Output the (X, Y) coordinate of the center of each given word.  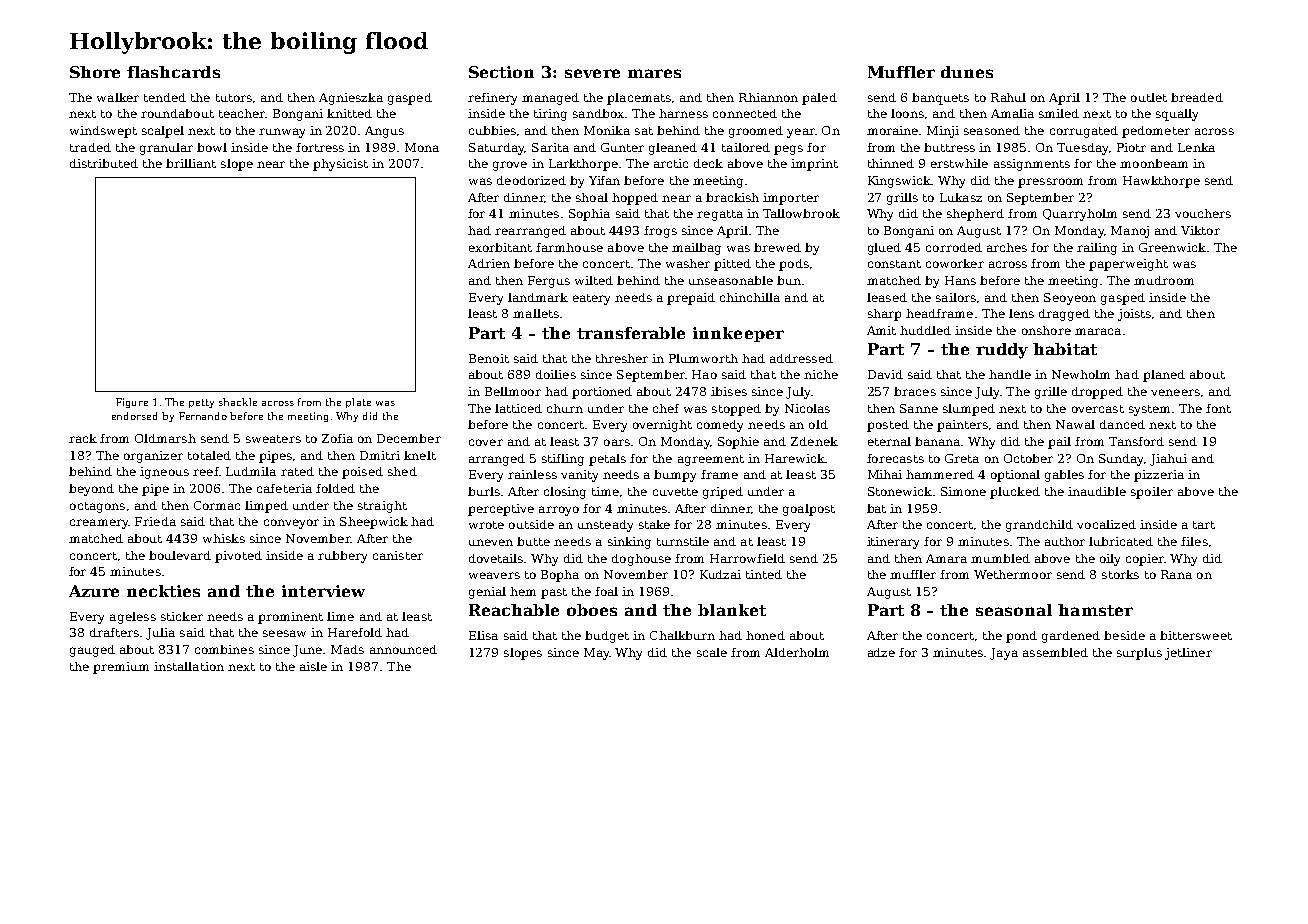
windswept (103, 132)
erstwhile (959, 163)
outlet (1149, 97)
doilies (556, 374)
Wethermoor (1013, 574)
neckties (163, 591)
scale (712, 652)
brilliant (191, 163)
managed (550, 99)
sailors (956, 297)
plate (358, 403)
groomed (756, 132)
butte (533, 541)
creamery (99, 524)
